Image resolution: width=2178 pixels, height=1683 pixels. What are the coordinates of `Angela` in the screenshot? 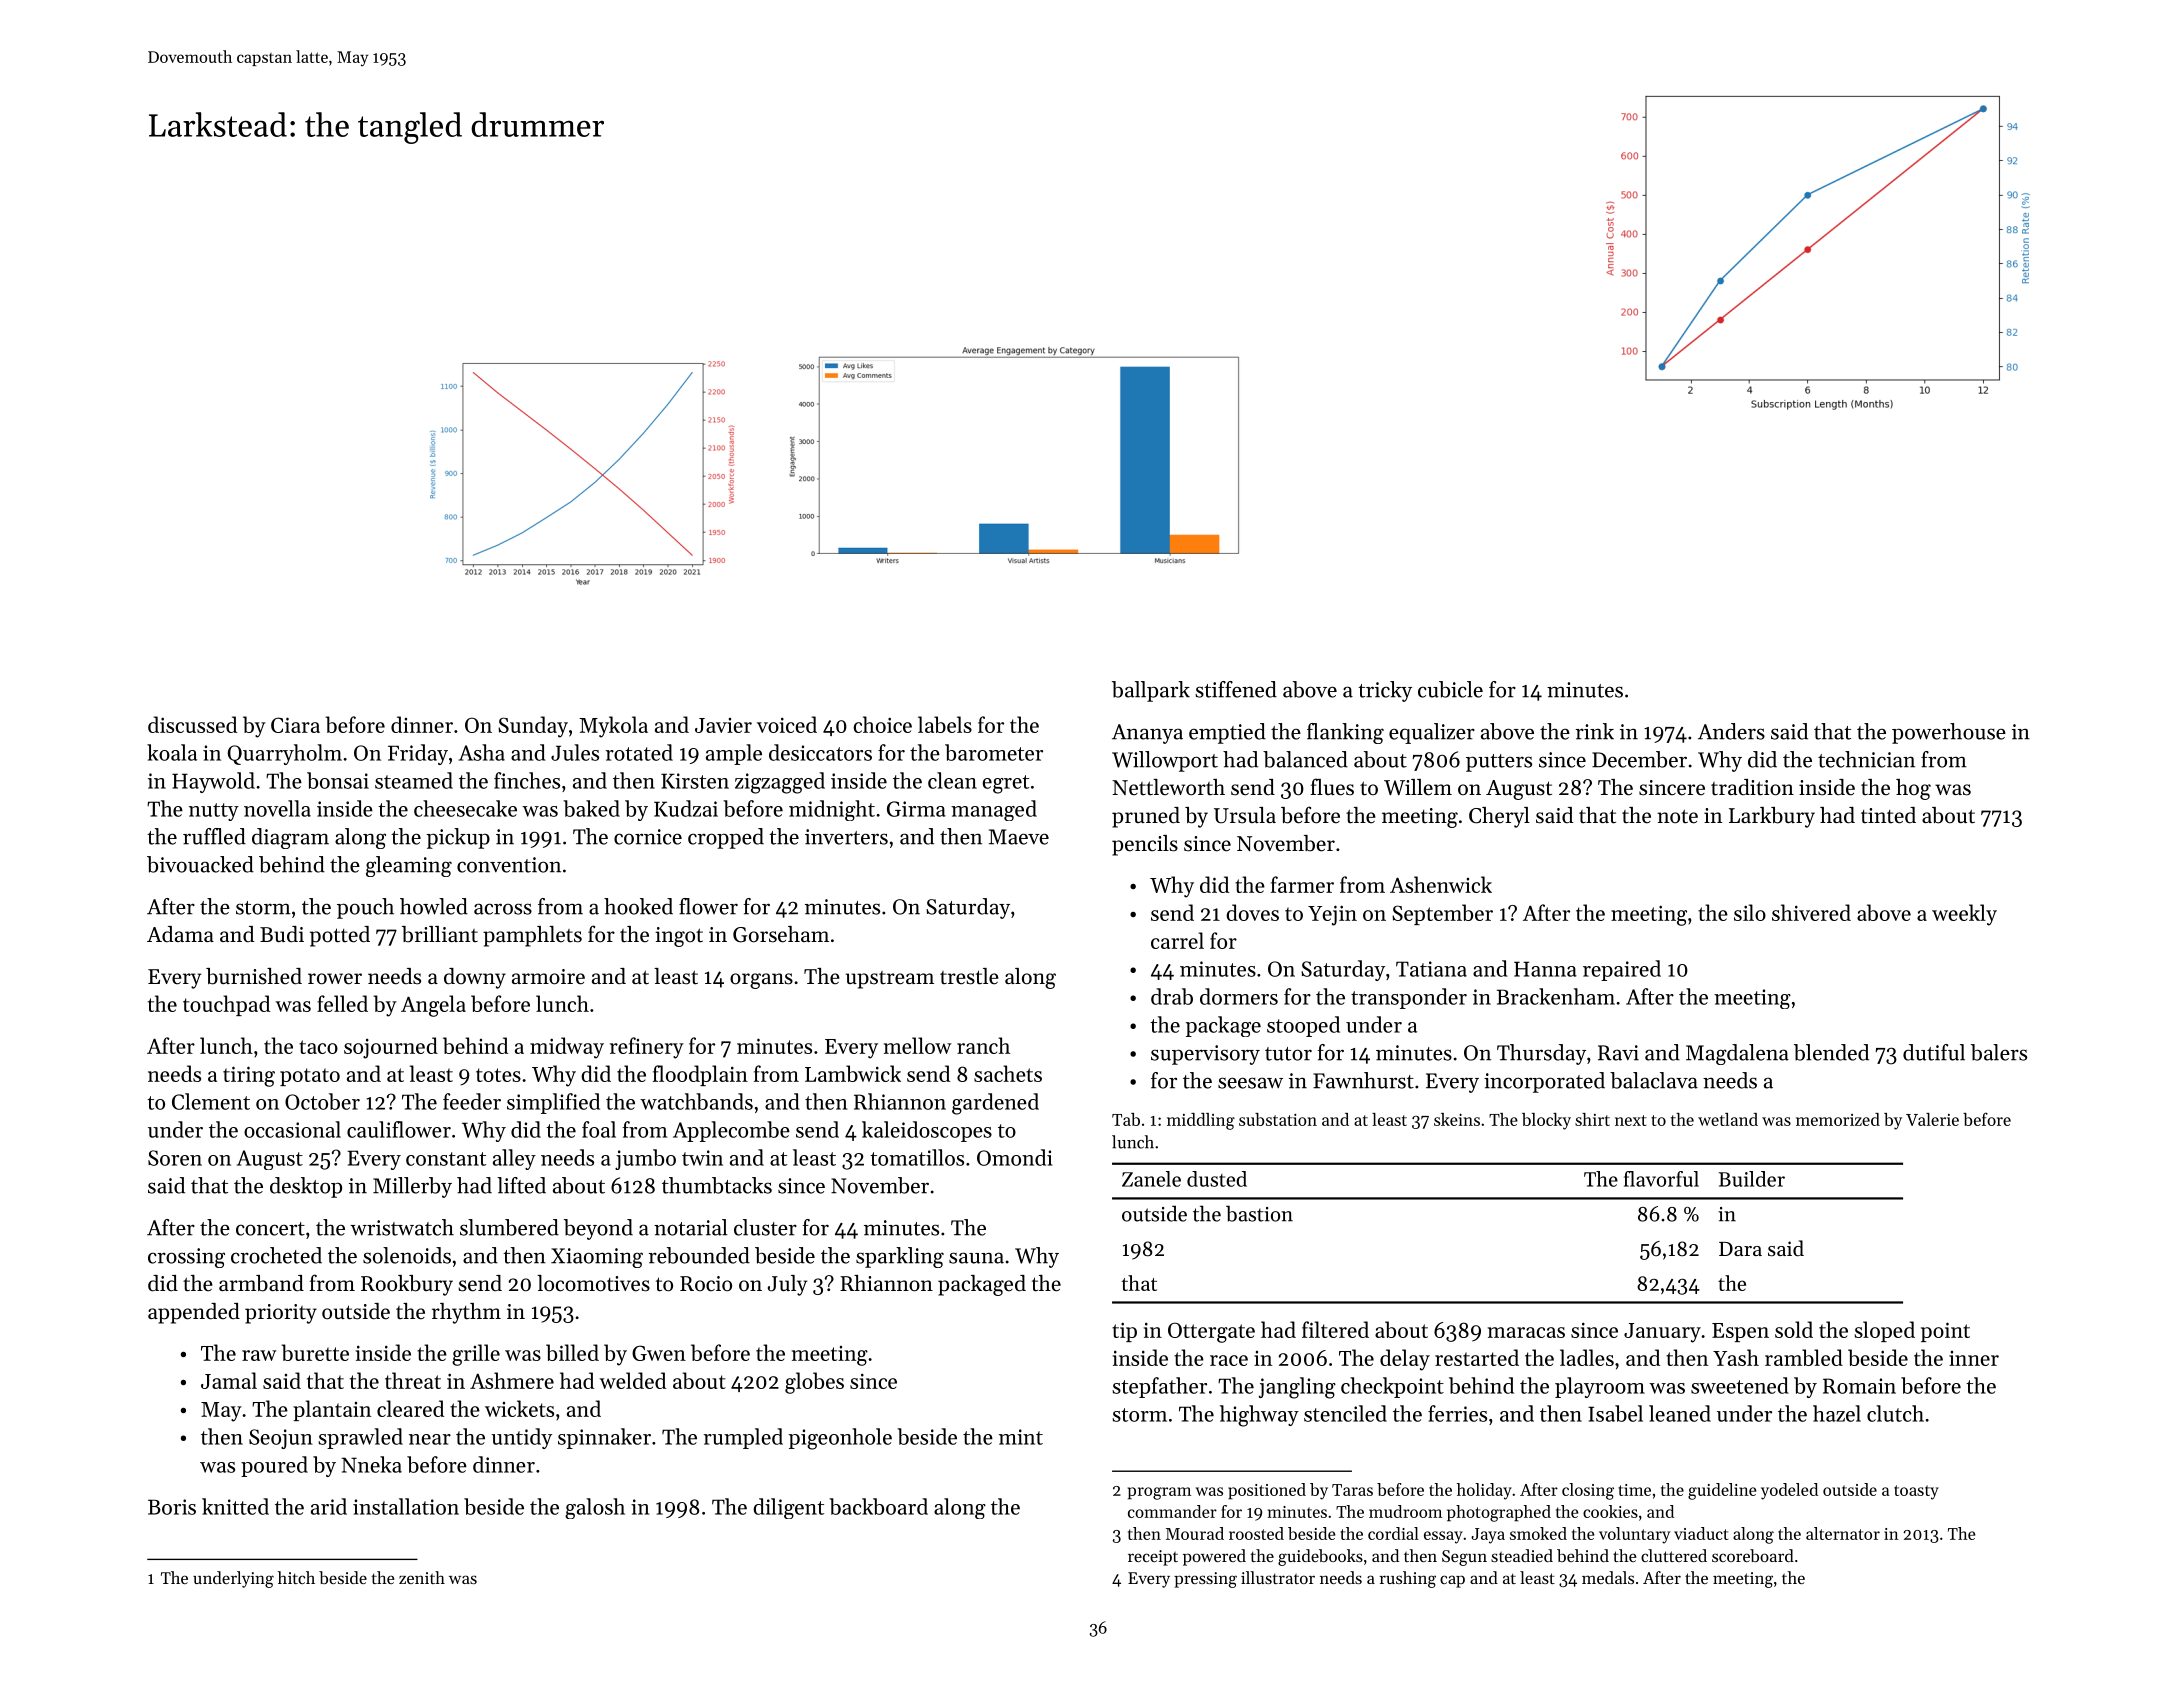 It's located at (433, 1006).
